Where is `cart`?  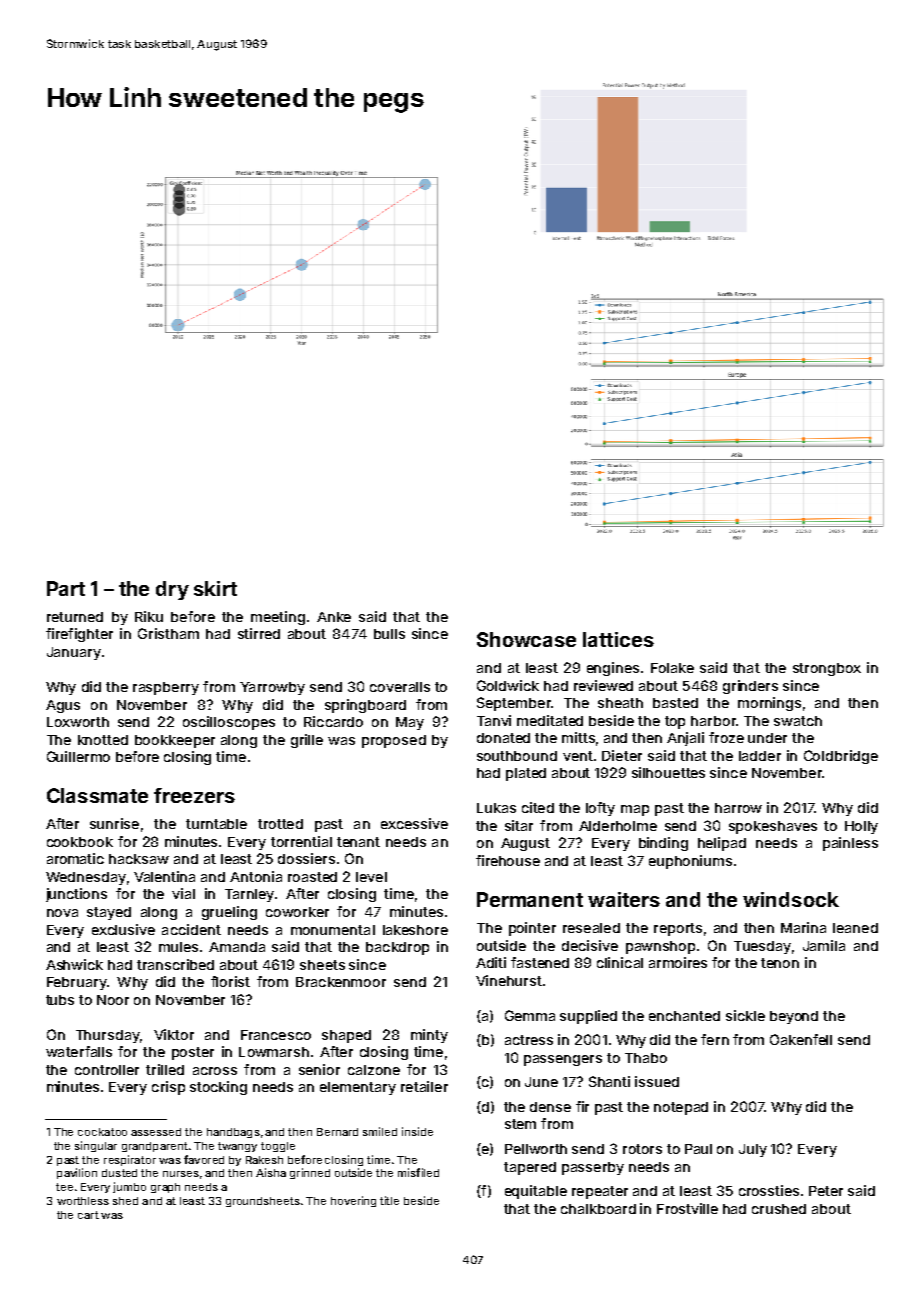 cart is located at coordinates (88, 1215).
